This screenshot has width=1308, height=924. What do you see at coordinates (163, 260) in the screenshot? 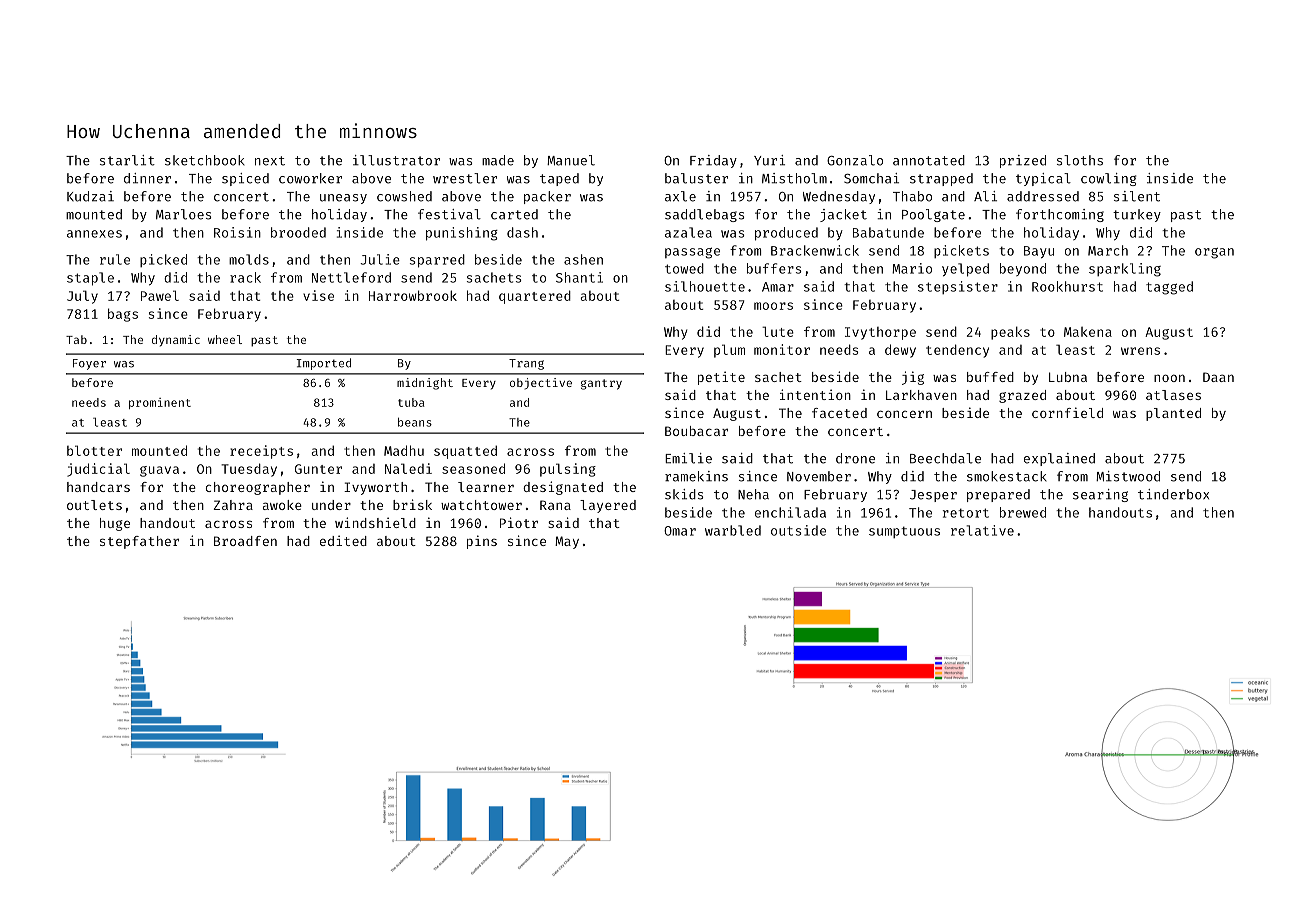
I see `picked` at bounding box center [163, 260].
